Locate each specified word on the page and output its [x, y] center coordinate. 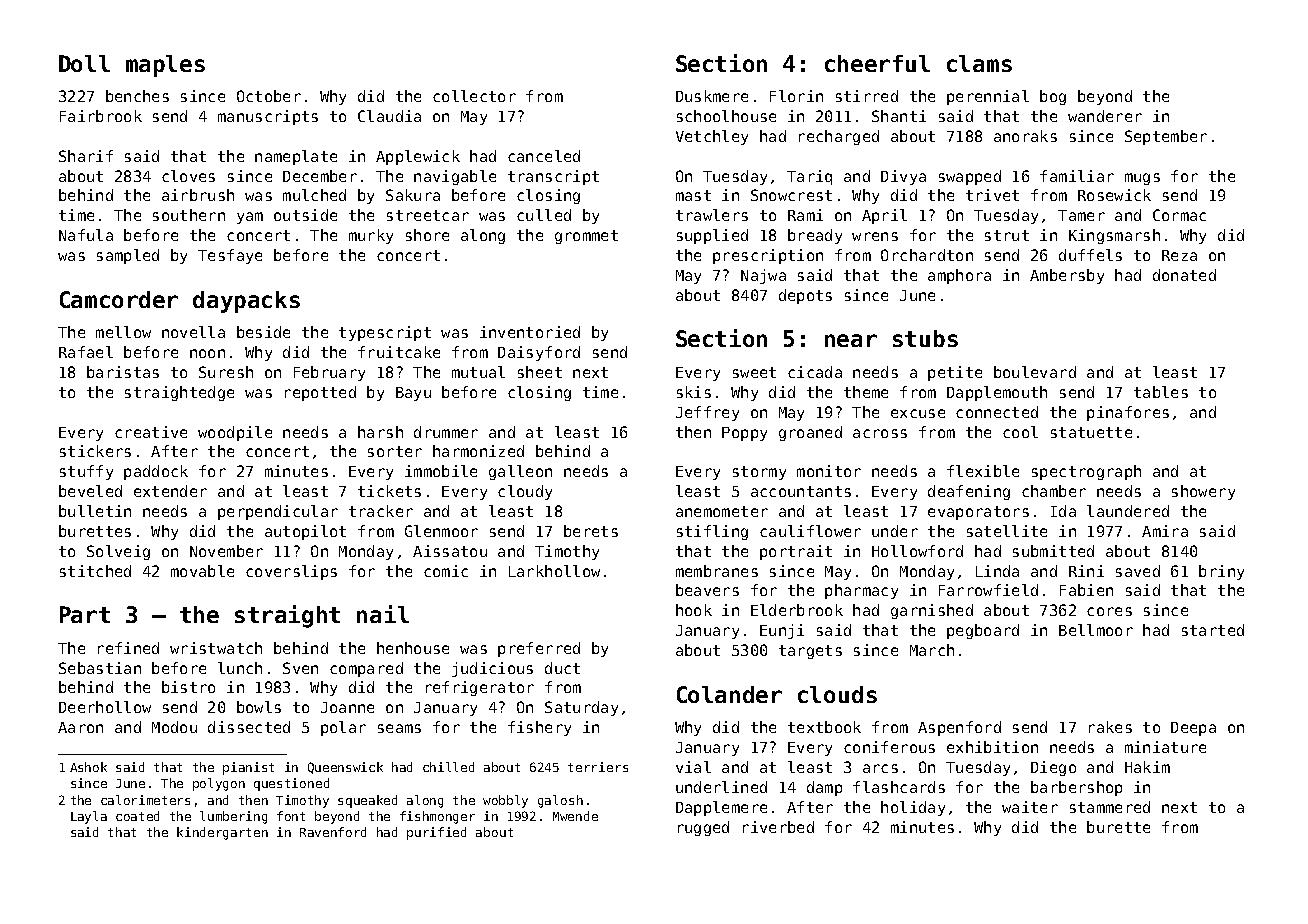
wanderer [1105, 116]
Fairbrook [101, 116]
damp [824, 788]
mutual [478, 372]
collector [474, 96]
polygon [219, 784]
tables [1161, 392]
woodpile [235, 433]
